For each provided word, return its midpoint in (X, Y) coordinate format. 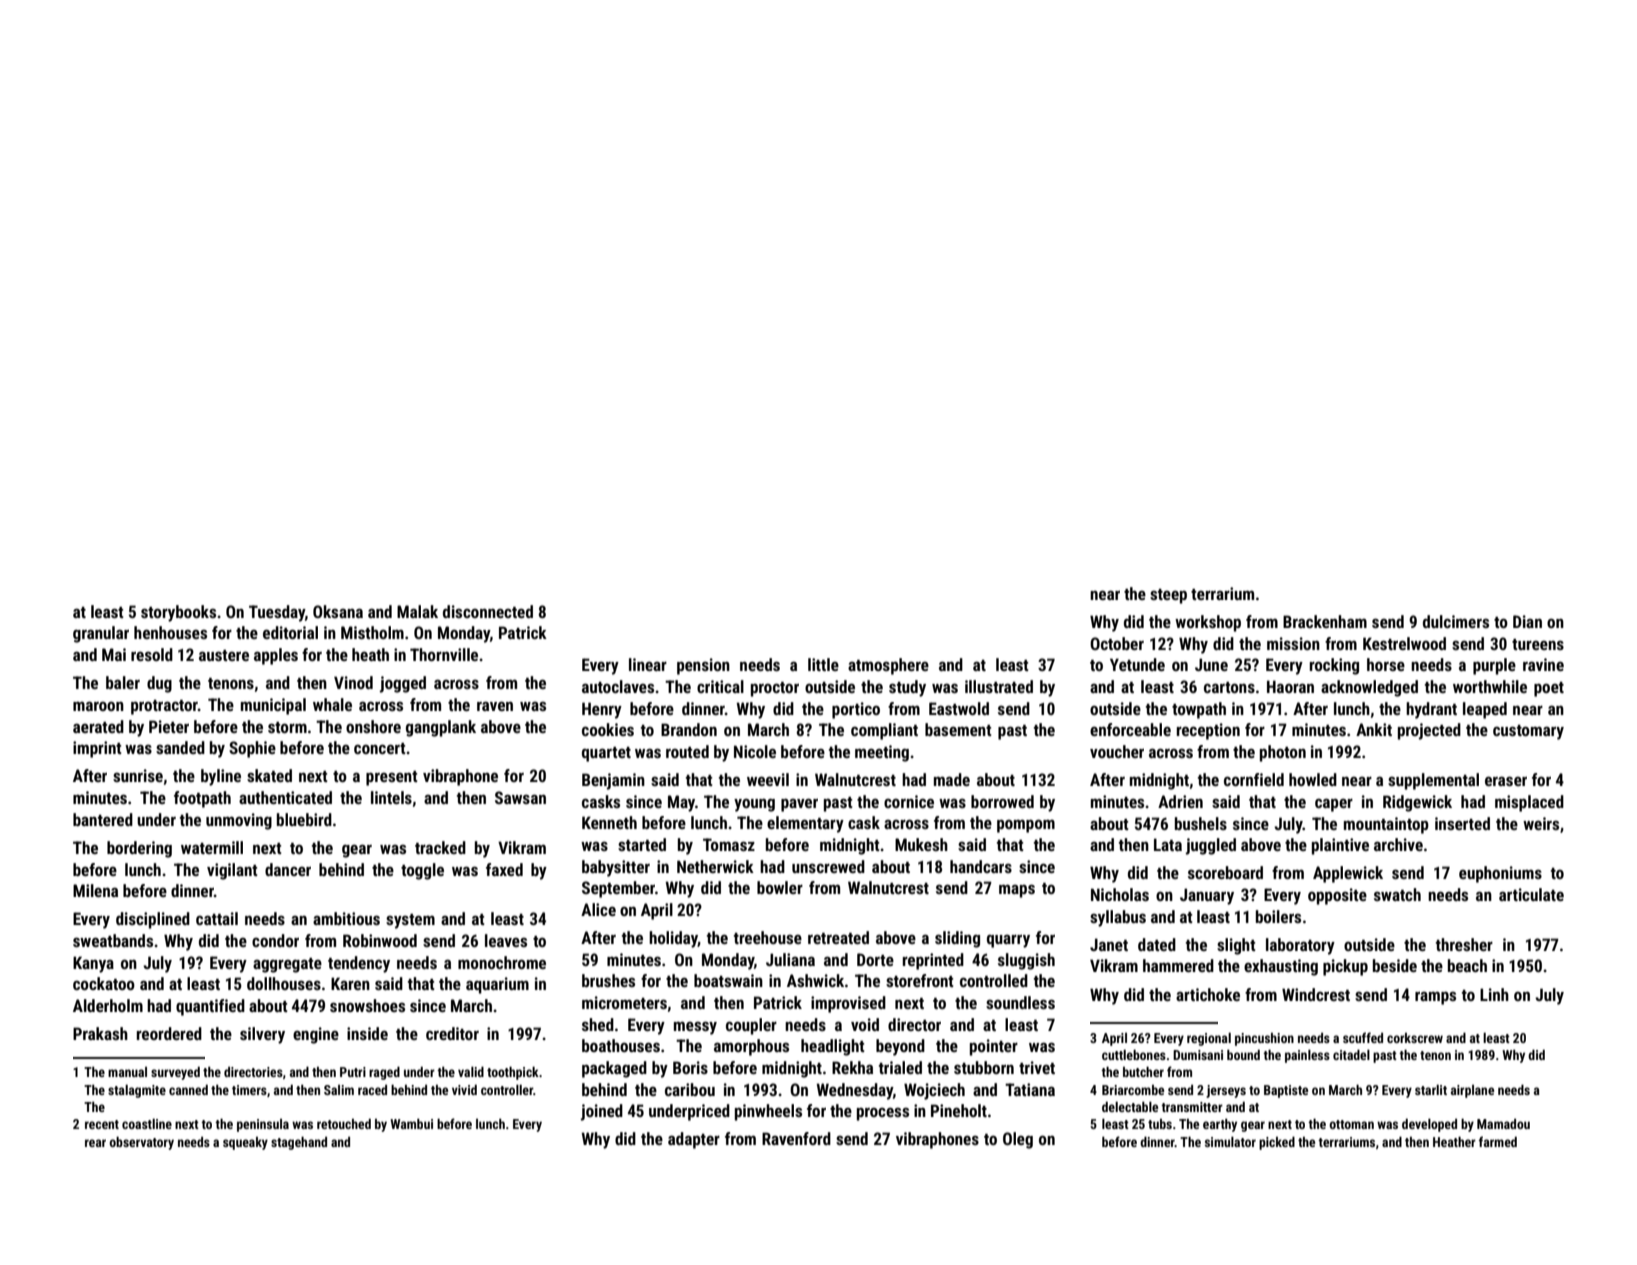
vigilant (232, 871)
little (823, 664)
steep (1168, 596)
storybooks (178, 613)
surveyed (175, 1073)
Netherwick (715, 866)
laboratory (1300, 946)
